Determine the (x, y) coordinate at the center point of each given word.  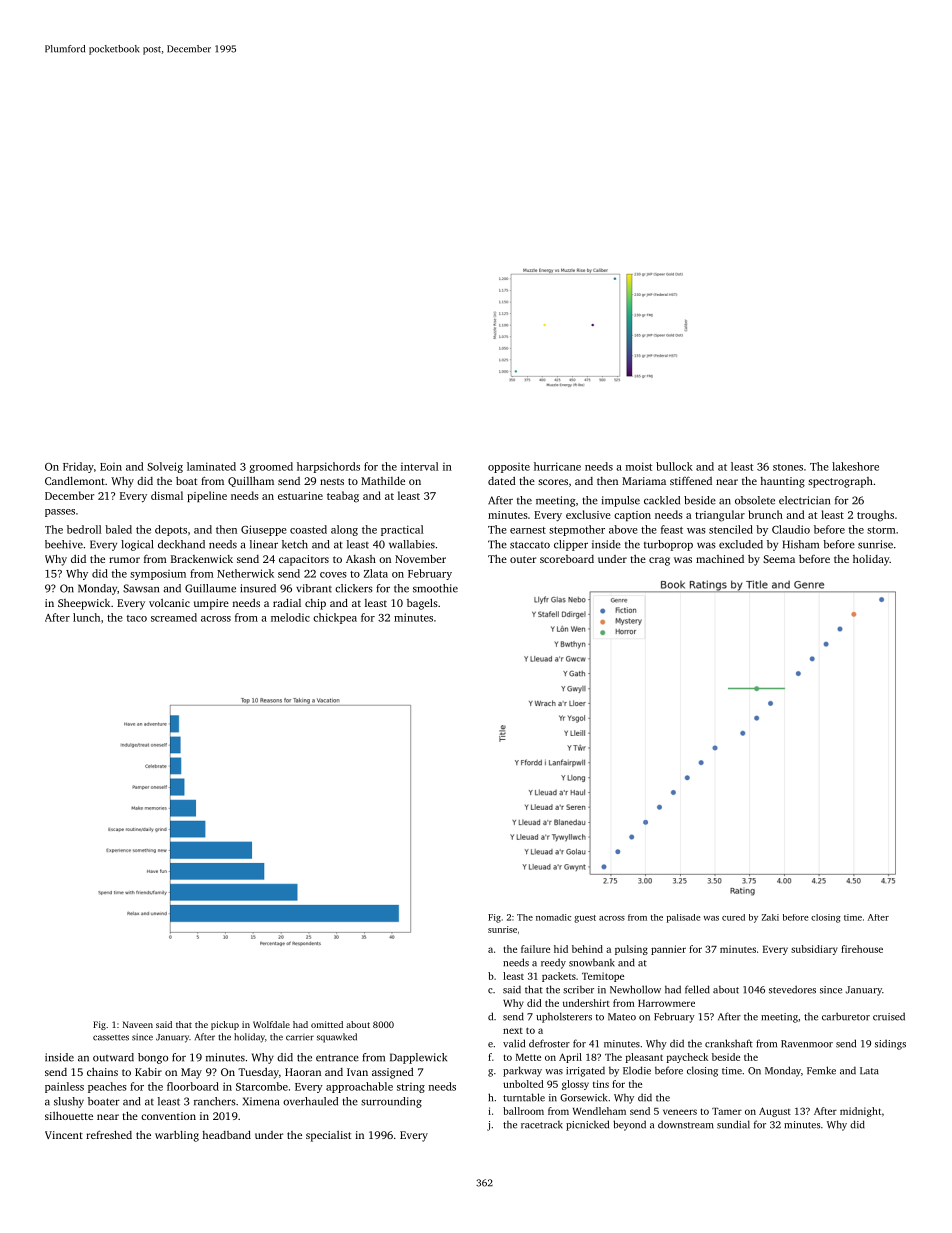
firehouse (862, 949)
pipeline (207, 496)
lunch (86, 617)
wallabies (412, 544)
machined (720, 559)
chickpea (335, 618)
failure (535, 949)
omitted (327, 1024)
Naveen (138, 1024)
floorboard (193, 1086)
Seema (779, 559)
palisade (684, 918)
